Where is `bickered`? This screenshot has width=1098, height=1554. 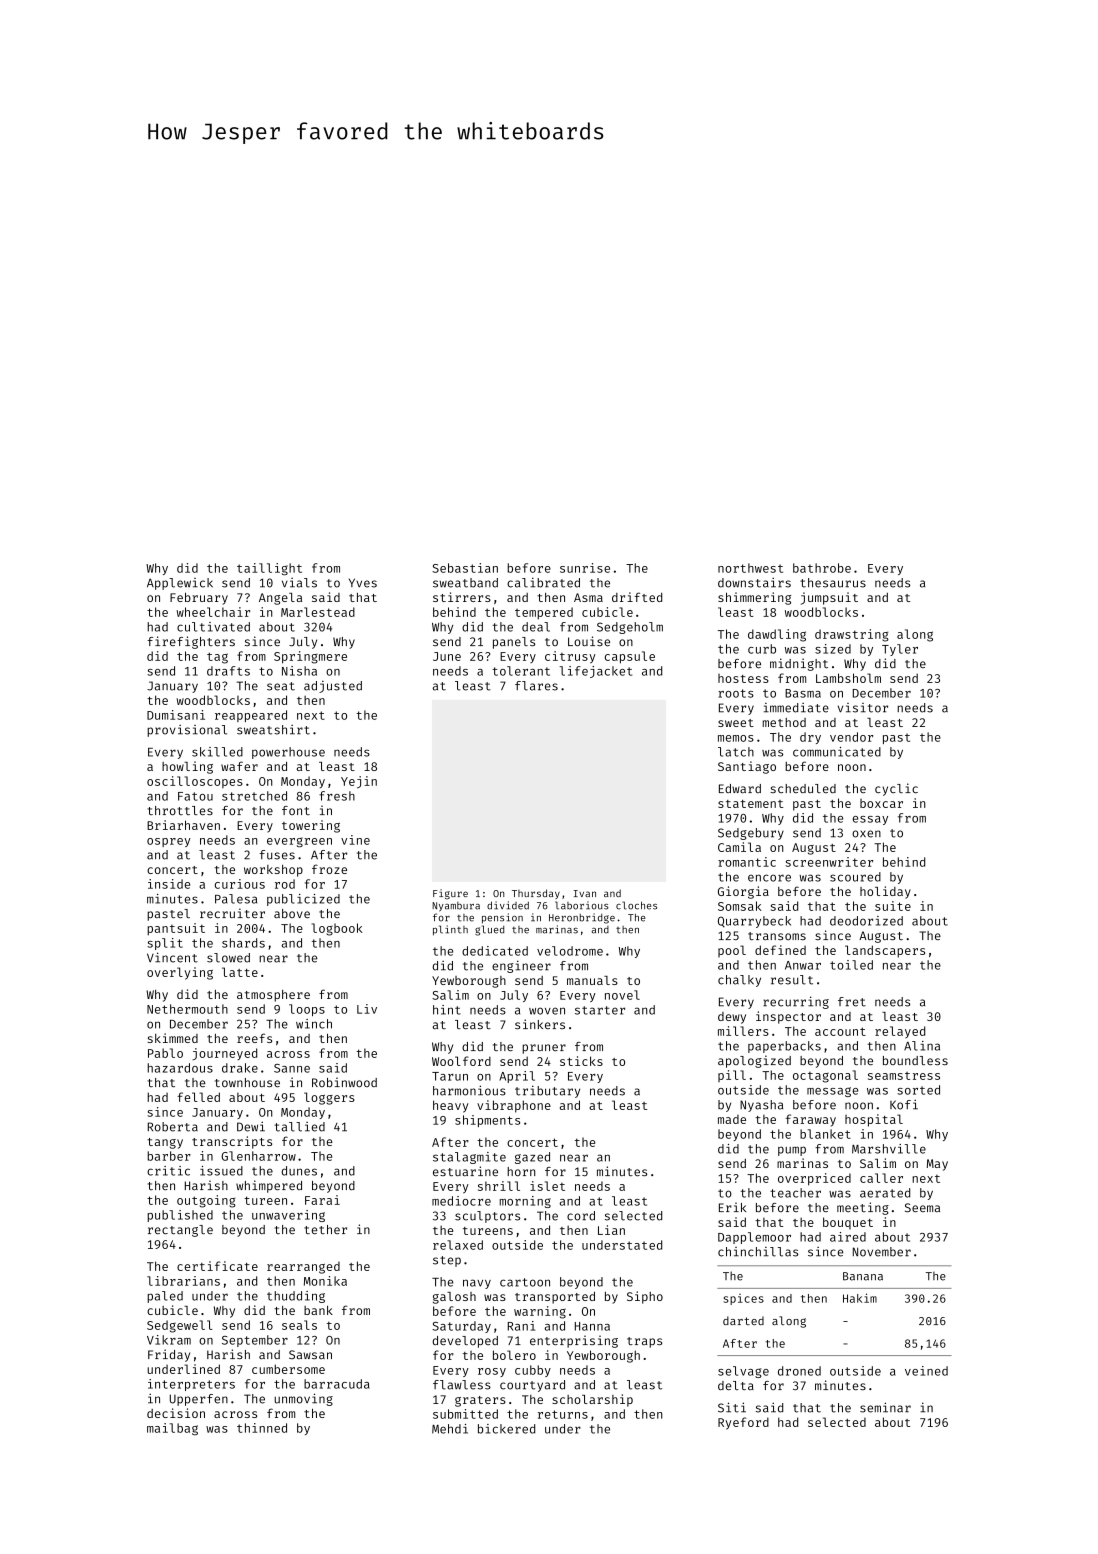
bickered is located at coordinates (506, 1429).
